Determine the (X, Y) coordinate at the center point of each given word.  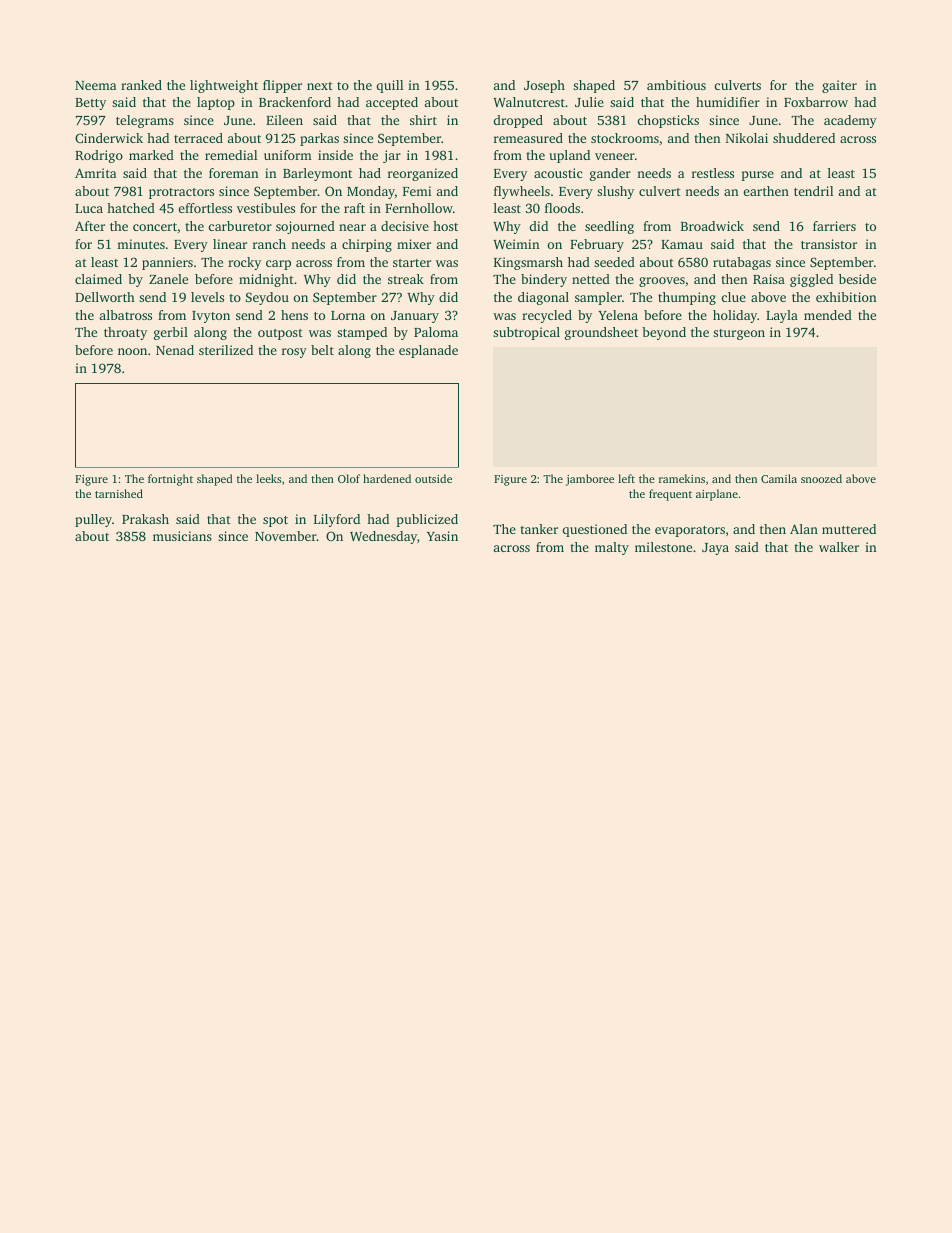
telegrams (145, 121)
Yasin (442, 536)
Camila (779, 478)
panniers (167, 263)
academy (850, 121)
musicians (182, 536)
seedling (609, 227)
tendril (813, 191)
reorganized (423, 174)
